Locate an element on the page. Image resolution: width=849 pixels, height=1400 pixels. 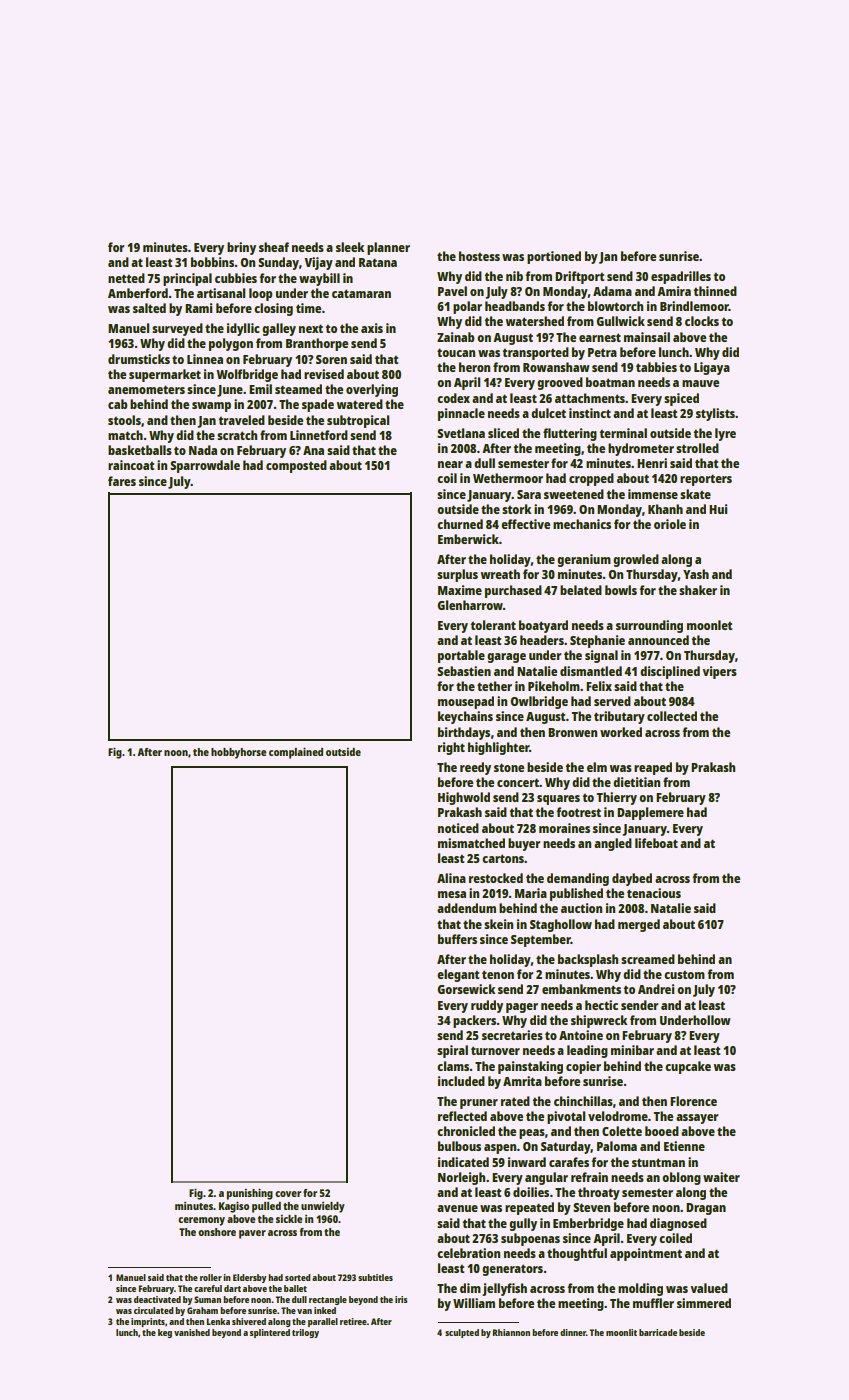
closing is located at coordinates (273, 309).
